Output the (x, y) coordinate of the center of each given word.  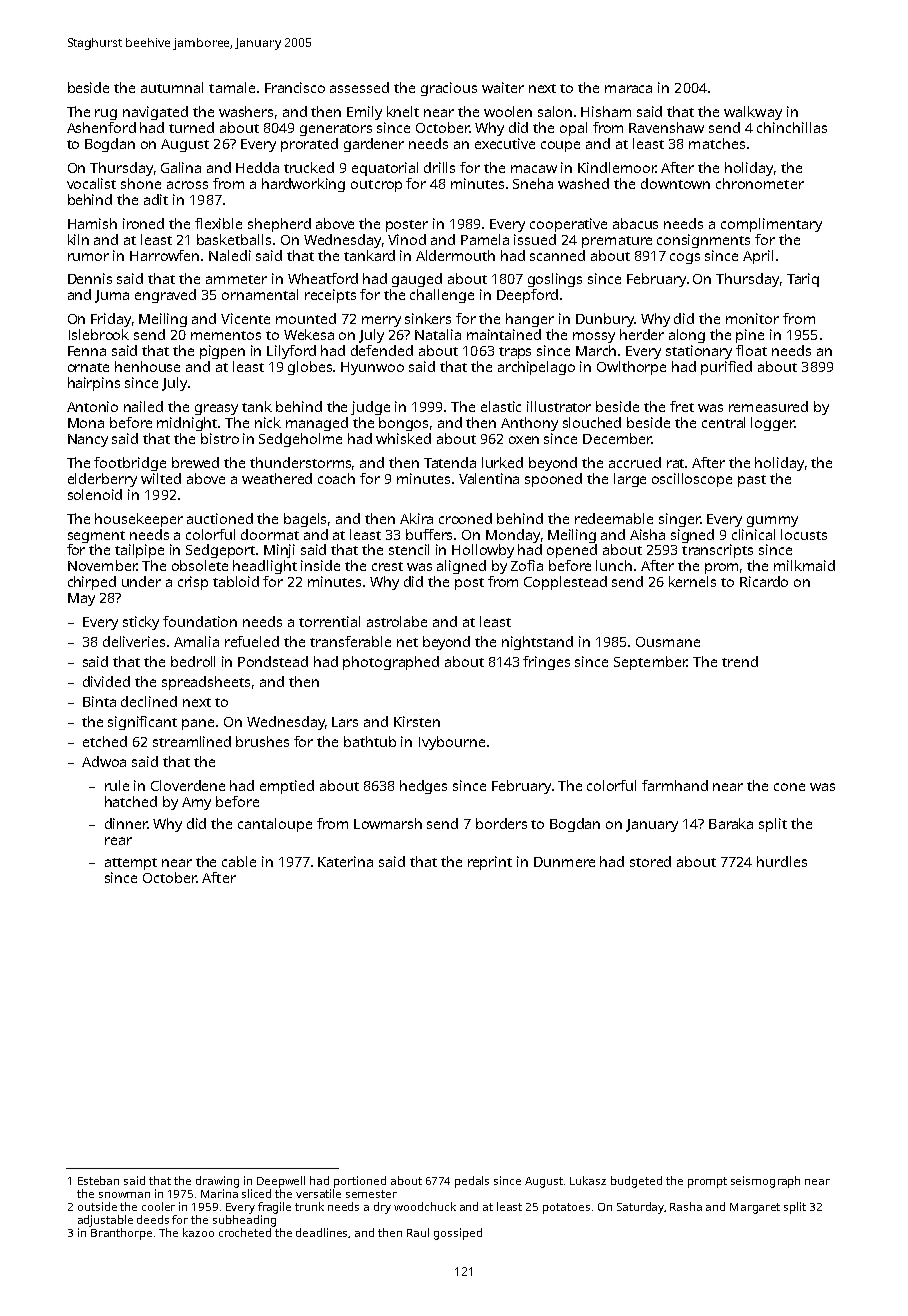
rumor (88, 257)
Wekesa (309, 334)
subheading (244, 1221)
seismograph (765, 1182)
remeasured (768, 406)
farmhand (675, 785)
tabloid (236, 581)
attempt (131, 864)
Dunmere (564, 862)
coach (336, 478)
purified (726, 368)
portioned (360, 1182)
